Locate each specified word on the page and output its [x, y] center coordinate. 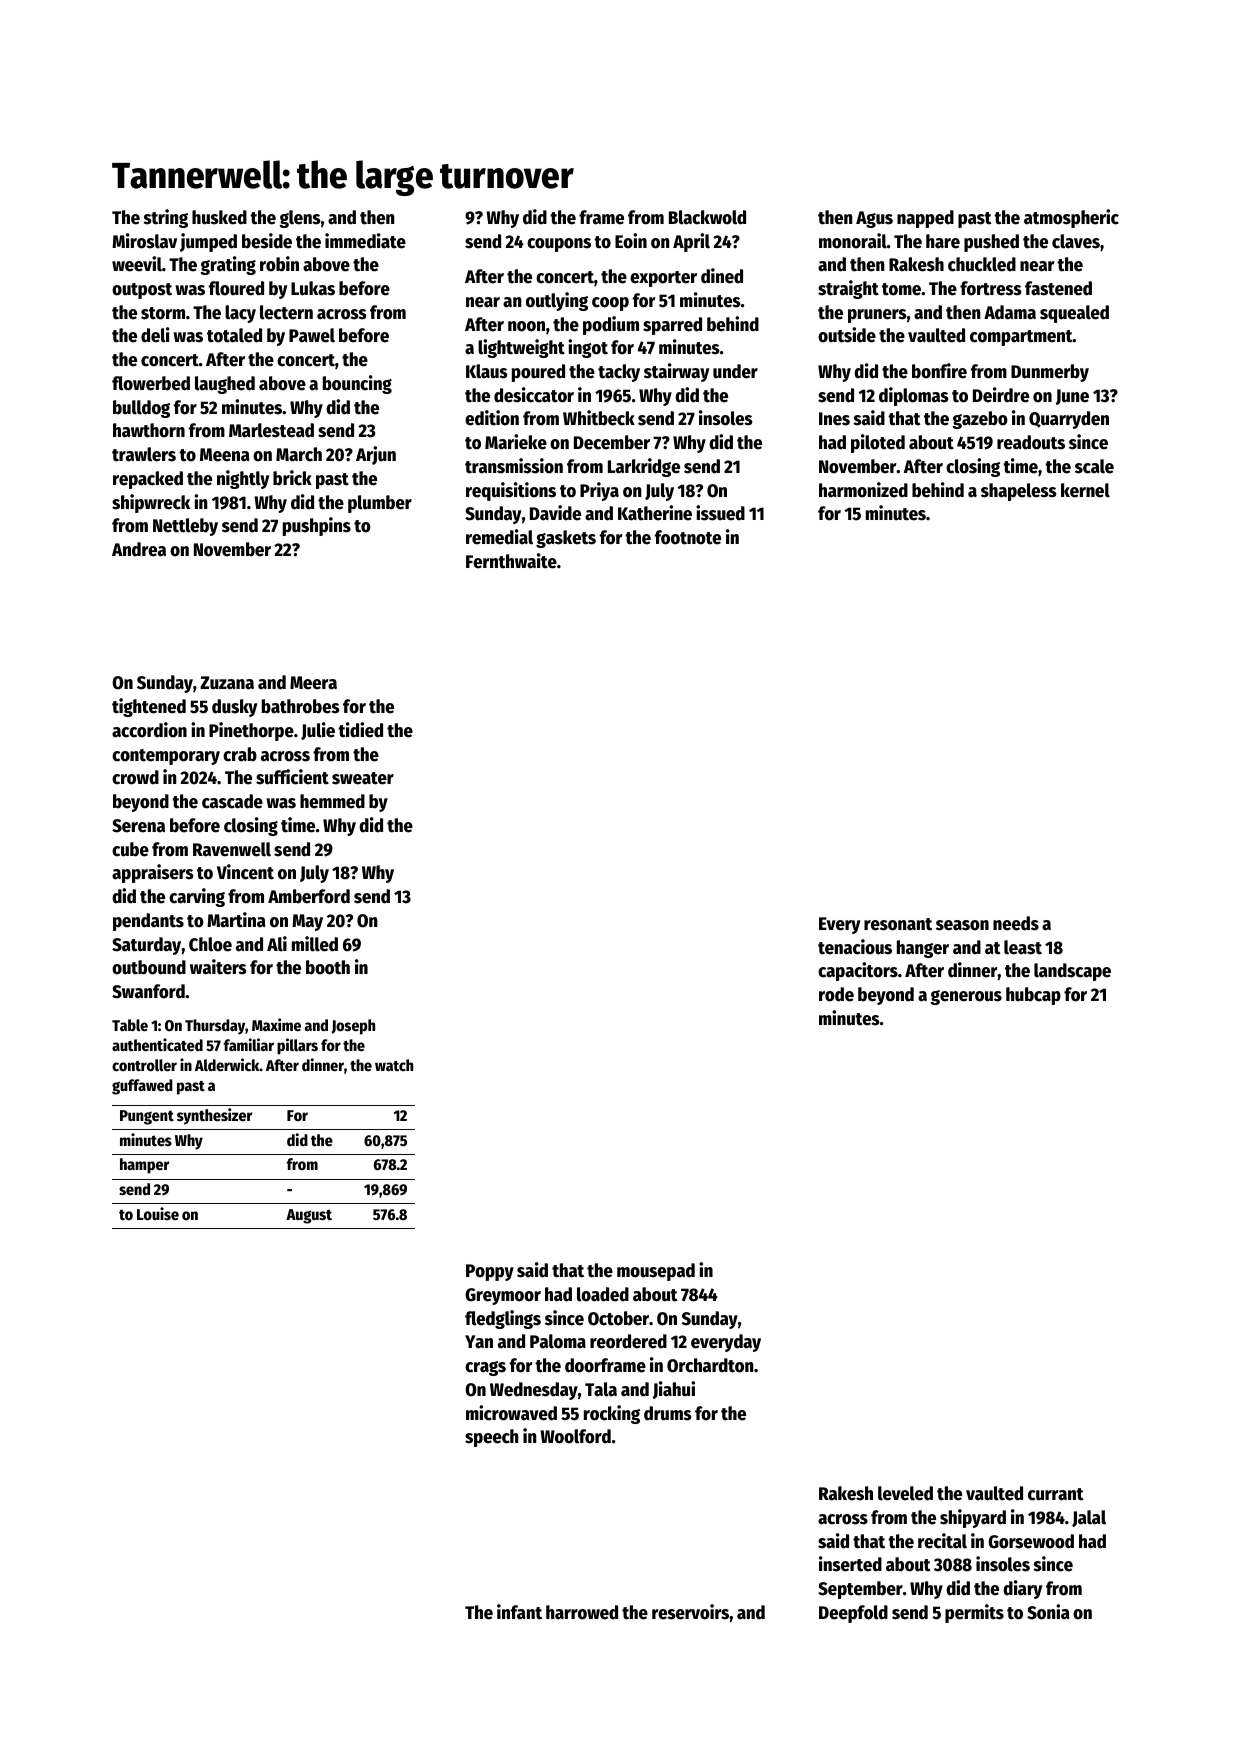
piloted [878, 443]
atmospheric [1071, 218]
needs [1016, 923]
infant [519, 1612]
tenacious [855, 947]
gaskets [566, 539]
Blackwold [707, 217]
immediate [365, 241]
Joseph [353, 1027]
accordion [149, 730]
